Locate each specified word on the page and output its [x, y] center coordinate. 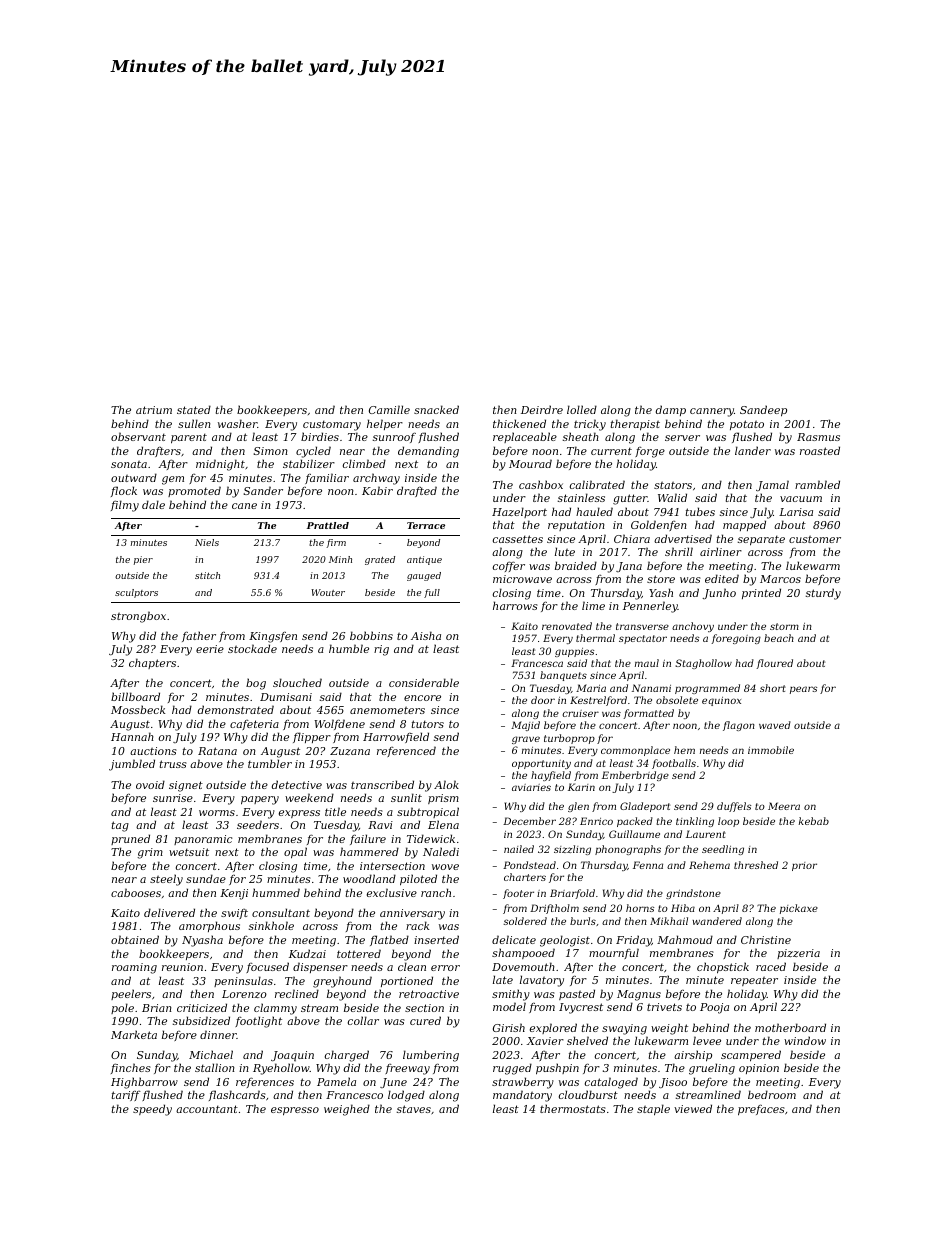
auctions [153, 751]
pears [803, 690]
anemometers [387, 710]
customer [815, 539]
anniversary [412, 914]
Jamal [772, 485]
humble [349, 648]
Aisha [426, 635]
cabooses [136, 892]
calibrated [597, 484]
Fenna [648, 865]
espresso [295, 1111]
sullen [194, 423]
